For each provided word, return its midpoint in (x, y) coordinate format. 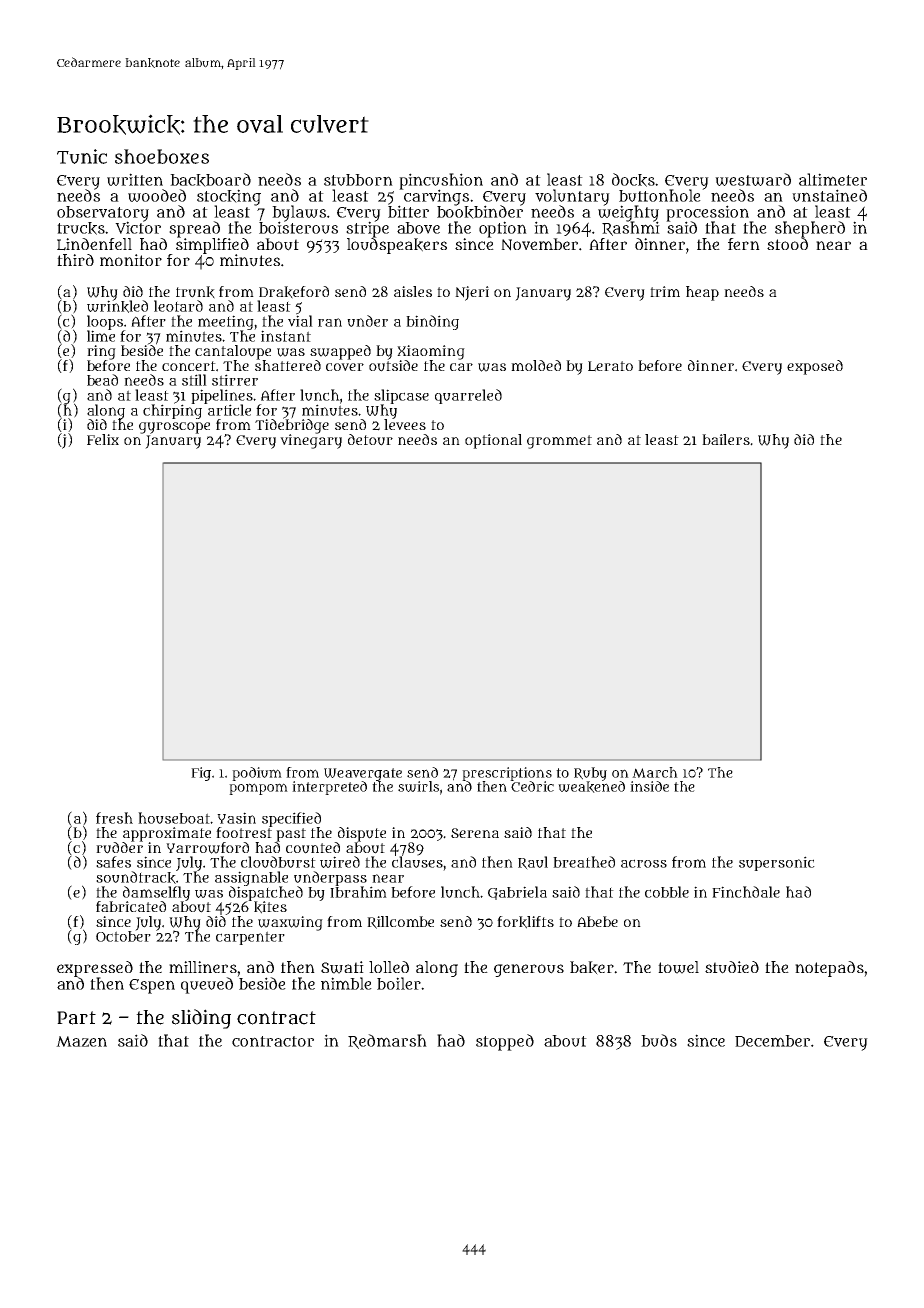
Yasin (236, 818)
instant (286, 336)
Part (76, 1018)
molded (536, 365)
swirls (418, 786)
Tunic (82, 156)
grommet (559, 442)
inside (649, 786)
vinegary (311, 441)
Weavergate (363, 774)
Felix (103, 439)
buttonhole (660, 196)
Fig (201, 774)
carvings (435, 197)
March (655, 772)
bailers (726, 439)
